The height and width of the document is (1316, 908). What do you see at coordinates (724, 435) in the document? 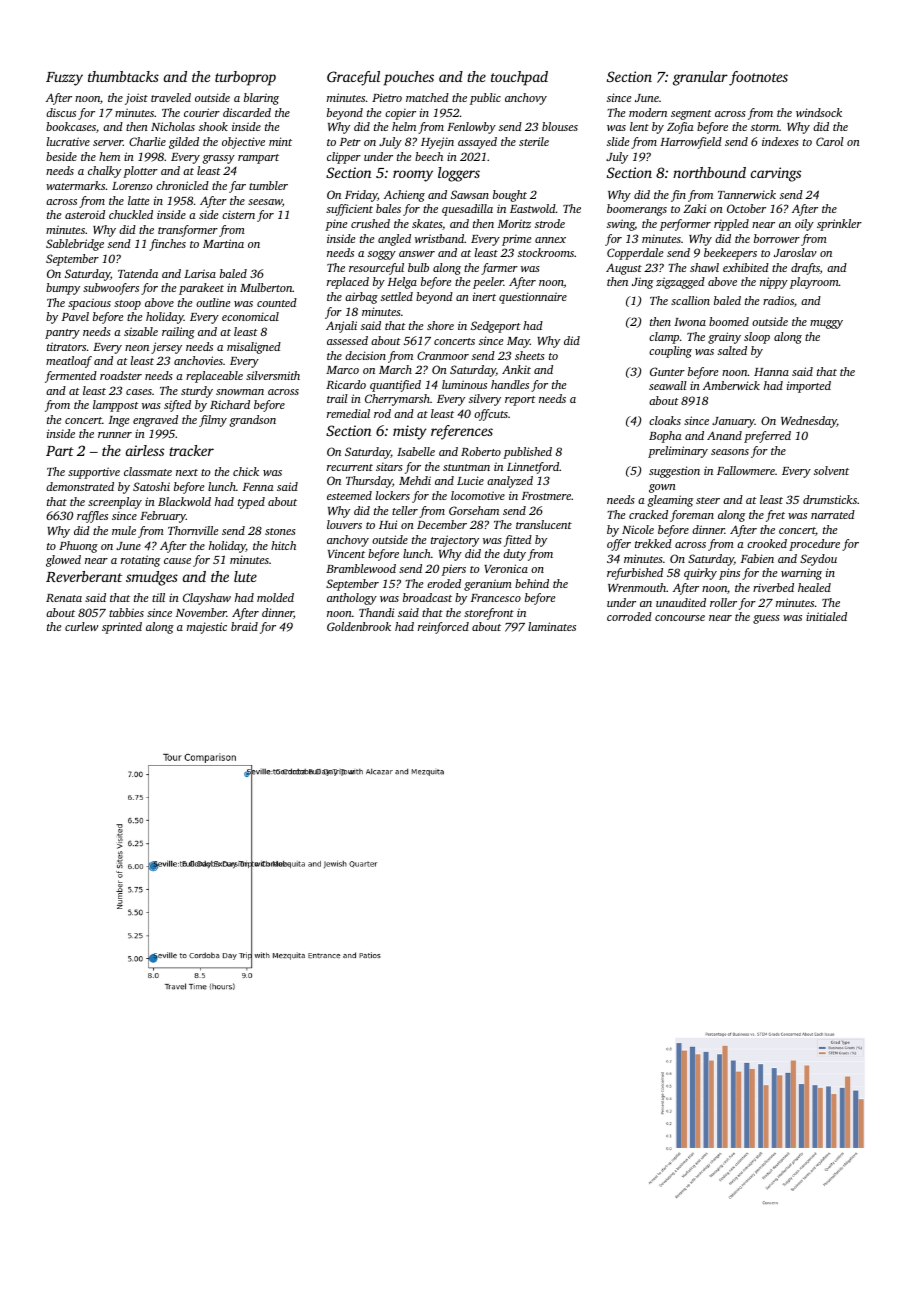
I see `Anand` at bounding box center [724, 435].
